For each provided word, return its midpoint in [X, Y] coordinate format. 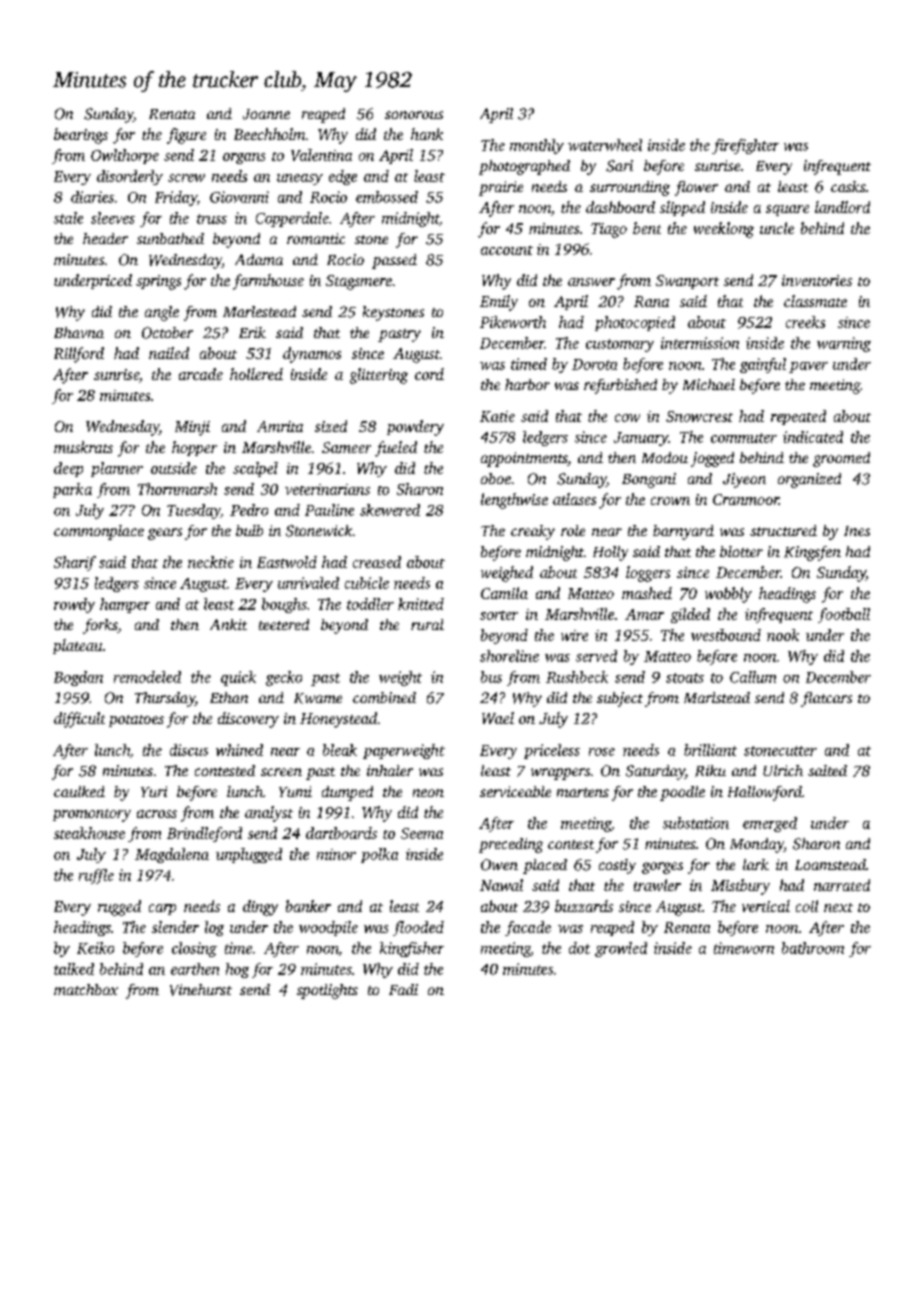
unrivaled [308, 583]
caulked [79, 791]
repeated [798, 417]
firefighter [745, 146]
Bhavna [79, 332]
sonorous [414, 115]
